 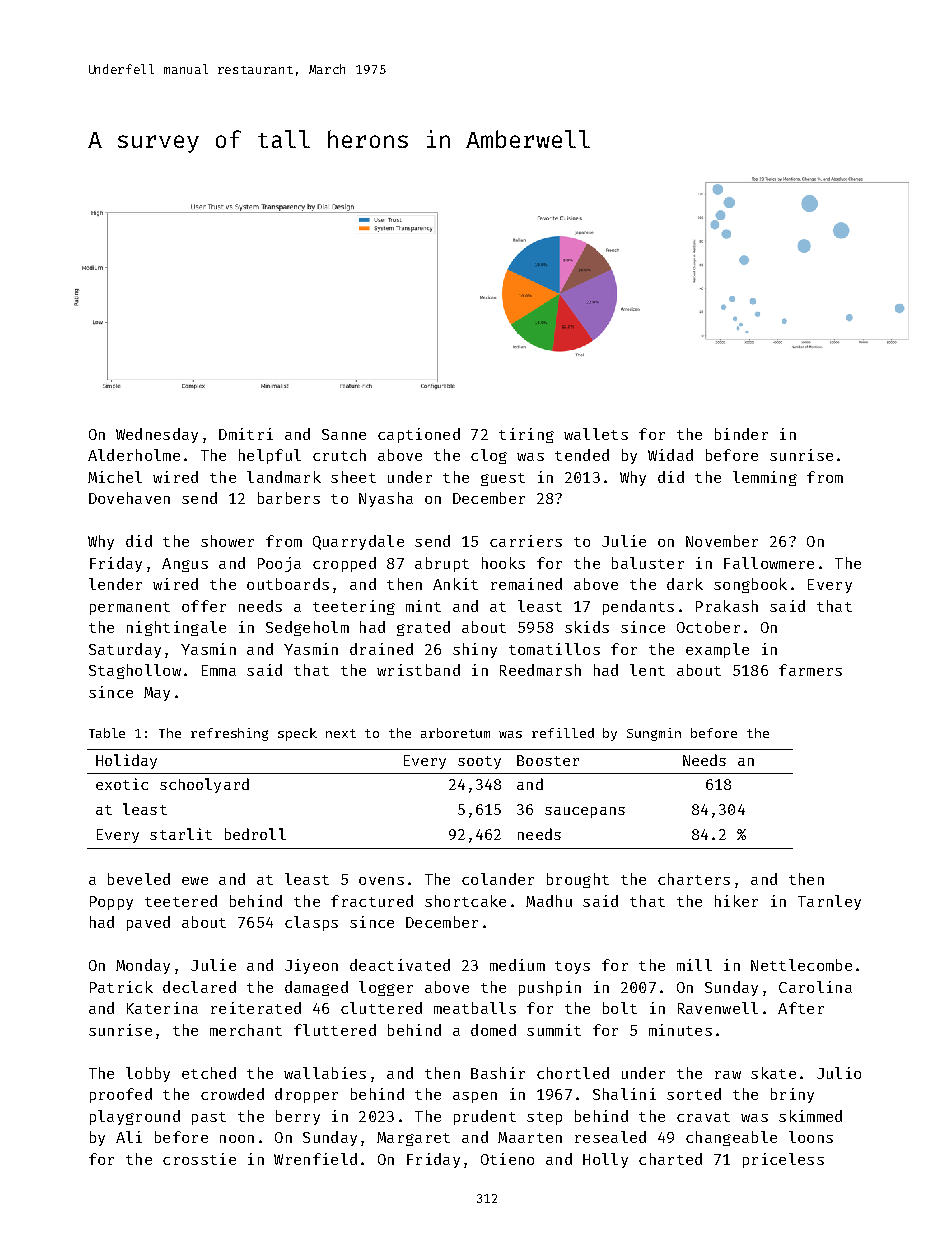 What do you see at coordinates (489, 456) in the screenshot?
I see `clog` at bounding box center [489, 456].
